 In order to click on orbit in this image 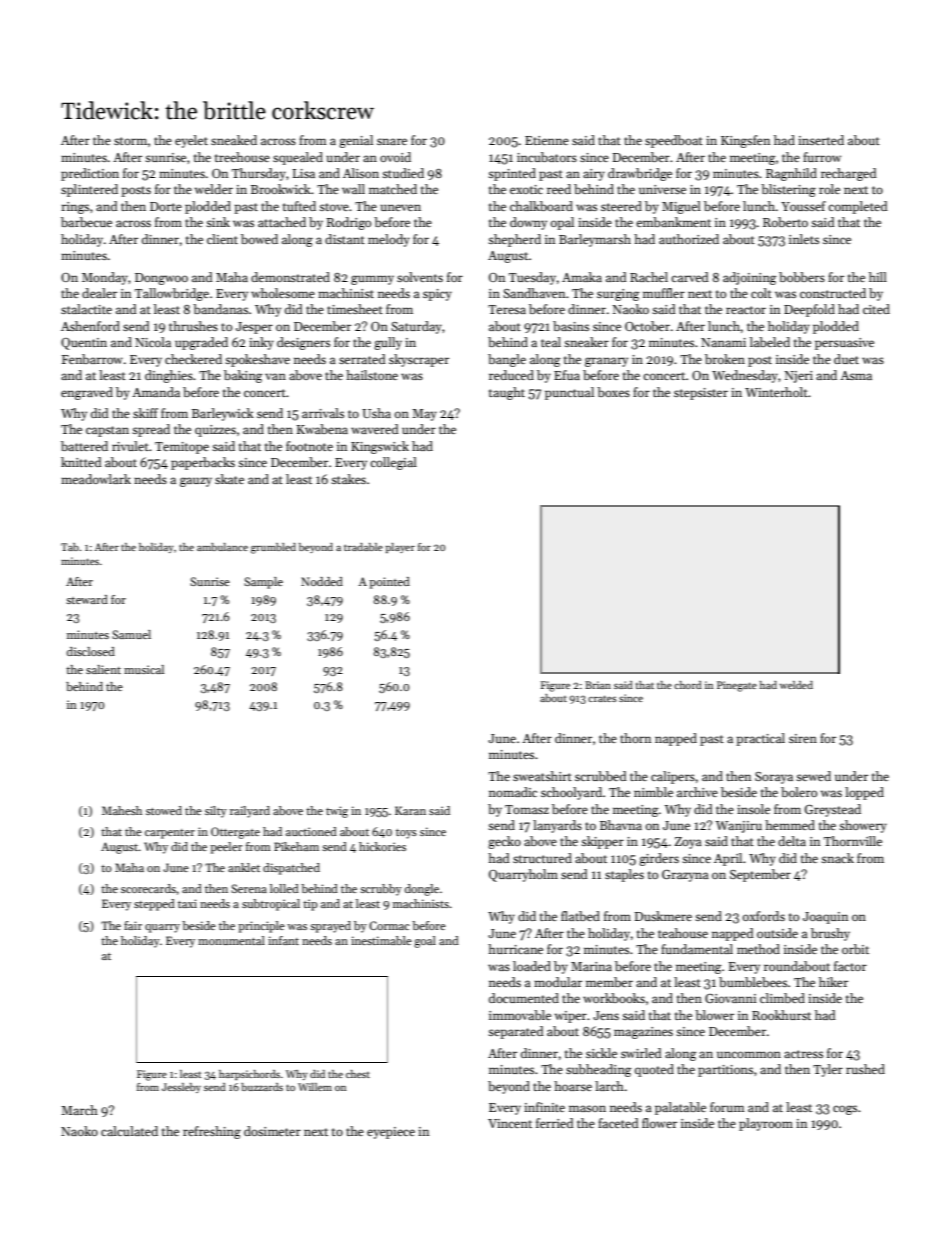, I will do `click(855, 949)`.
